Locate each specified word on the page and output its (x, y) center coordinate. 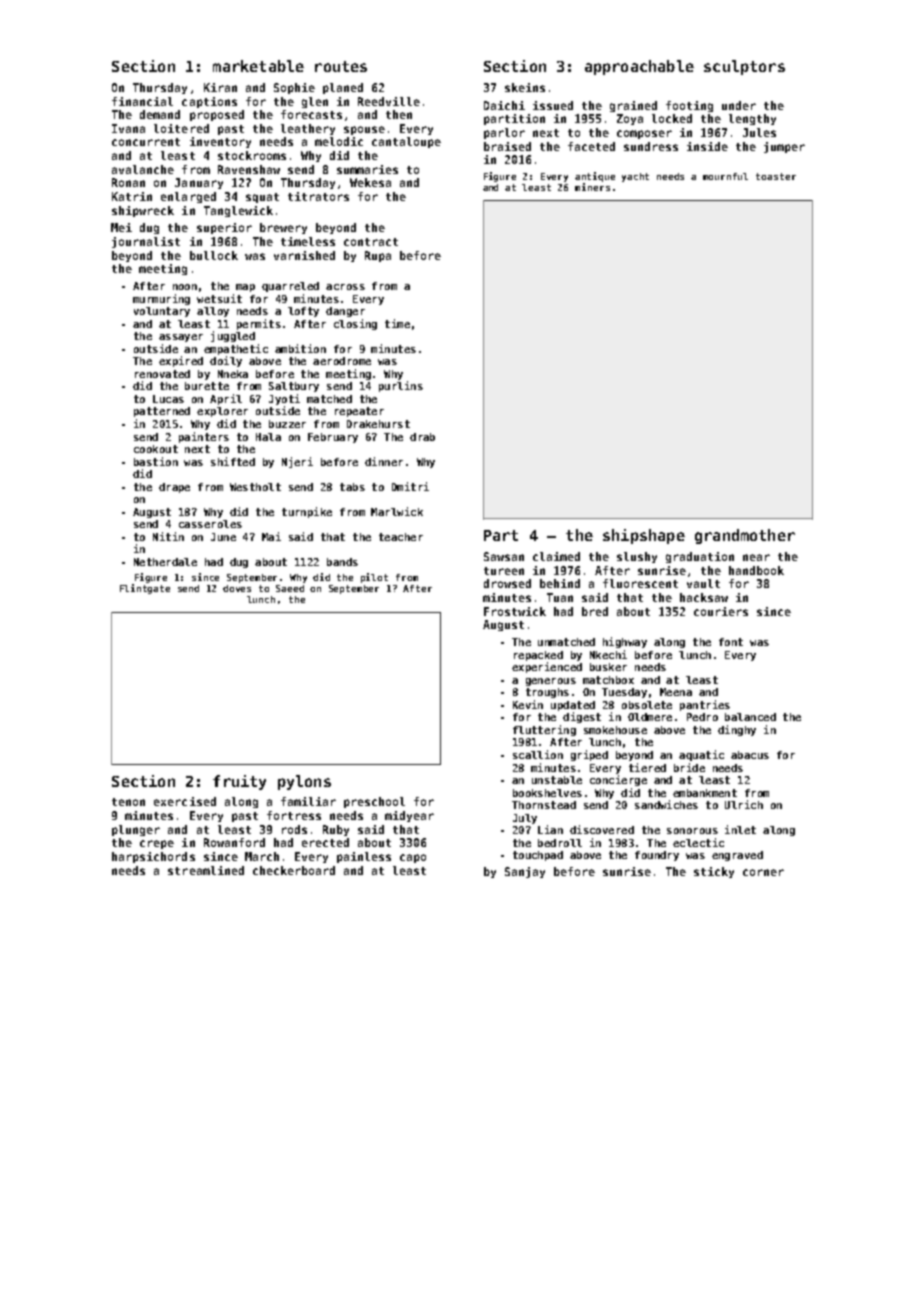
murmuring (161, 299)
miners (592, 187)
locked (672, 118)
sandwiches (666, 804)
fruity (239, 782)
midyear (409, 816)
